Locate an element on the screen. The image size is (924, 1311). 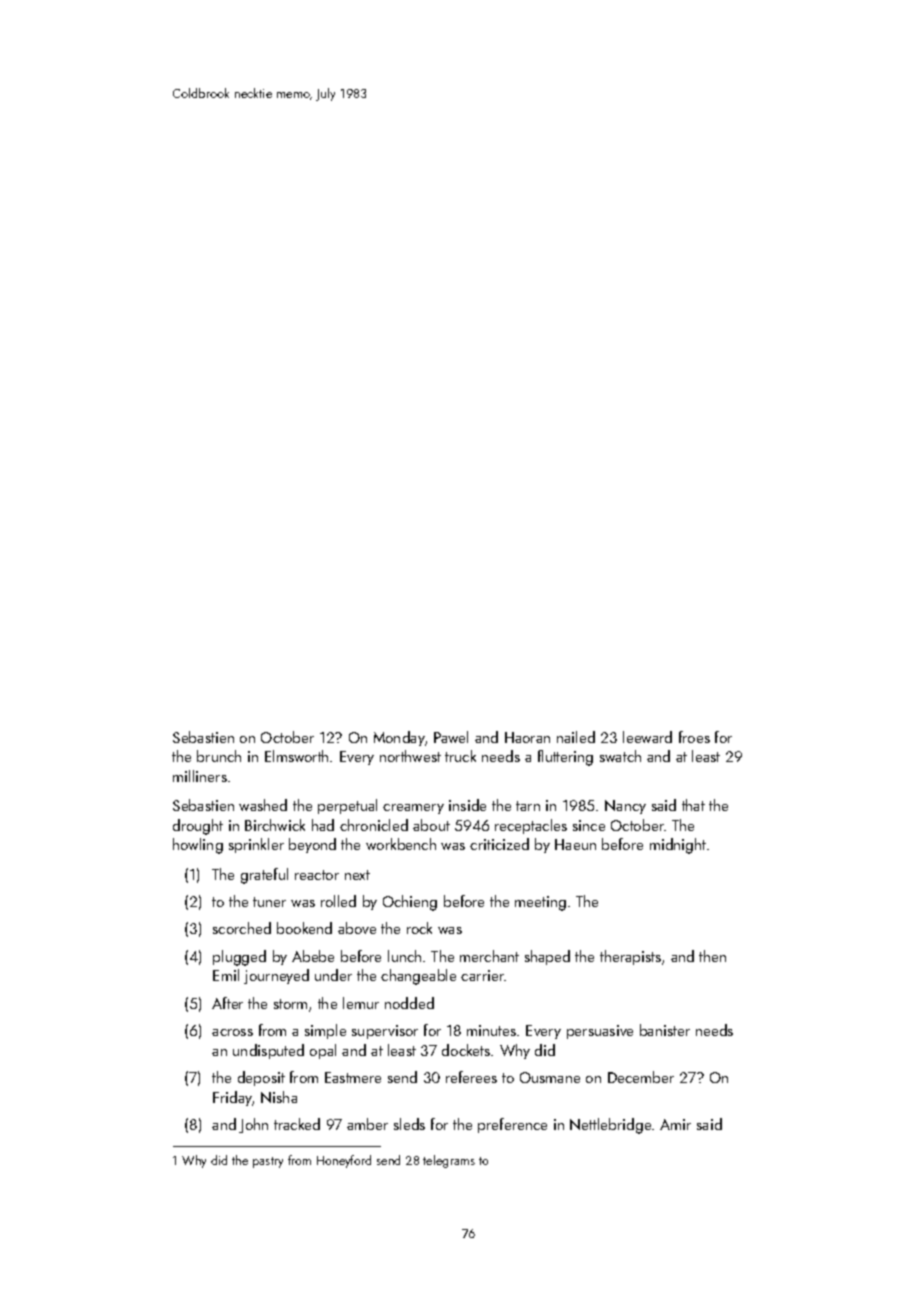
scorched is located at coordinates (242, 928).
